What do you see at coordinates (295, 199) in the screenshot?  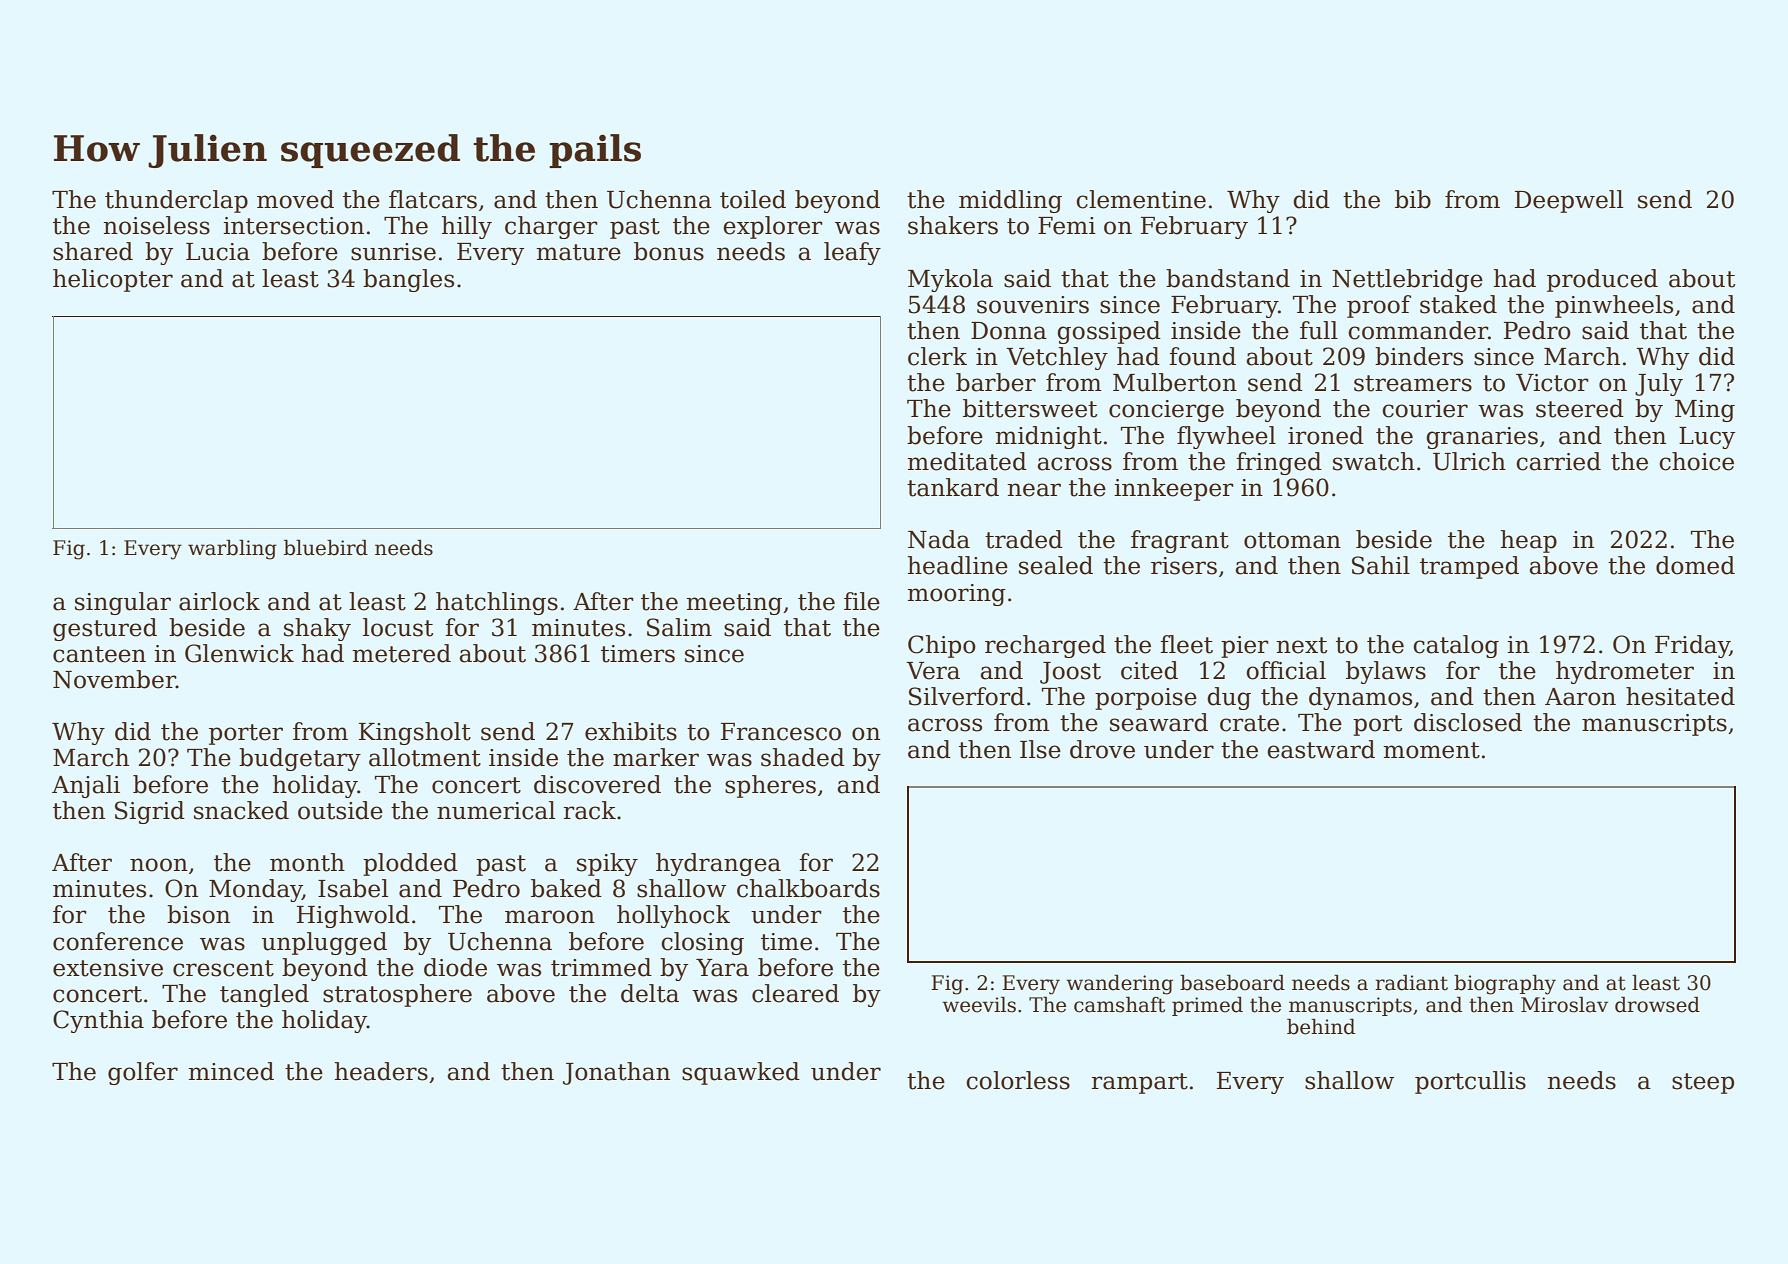 I see `moved` at bounding box center [295, 199].
